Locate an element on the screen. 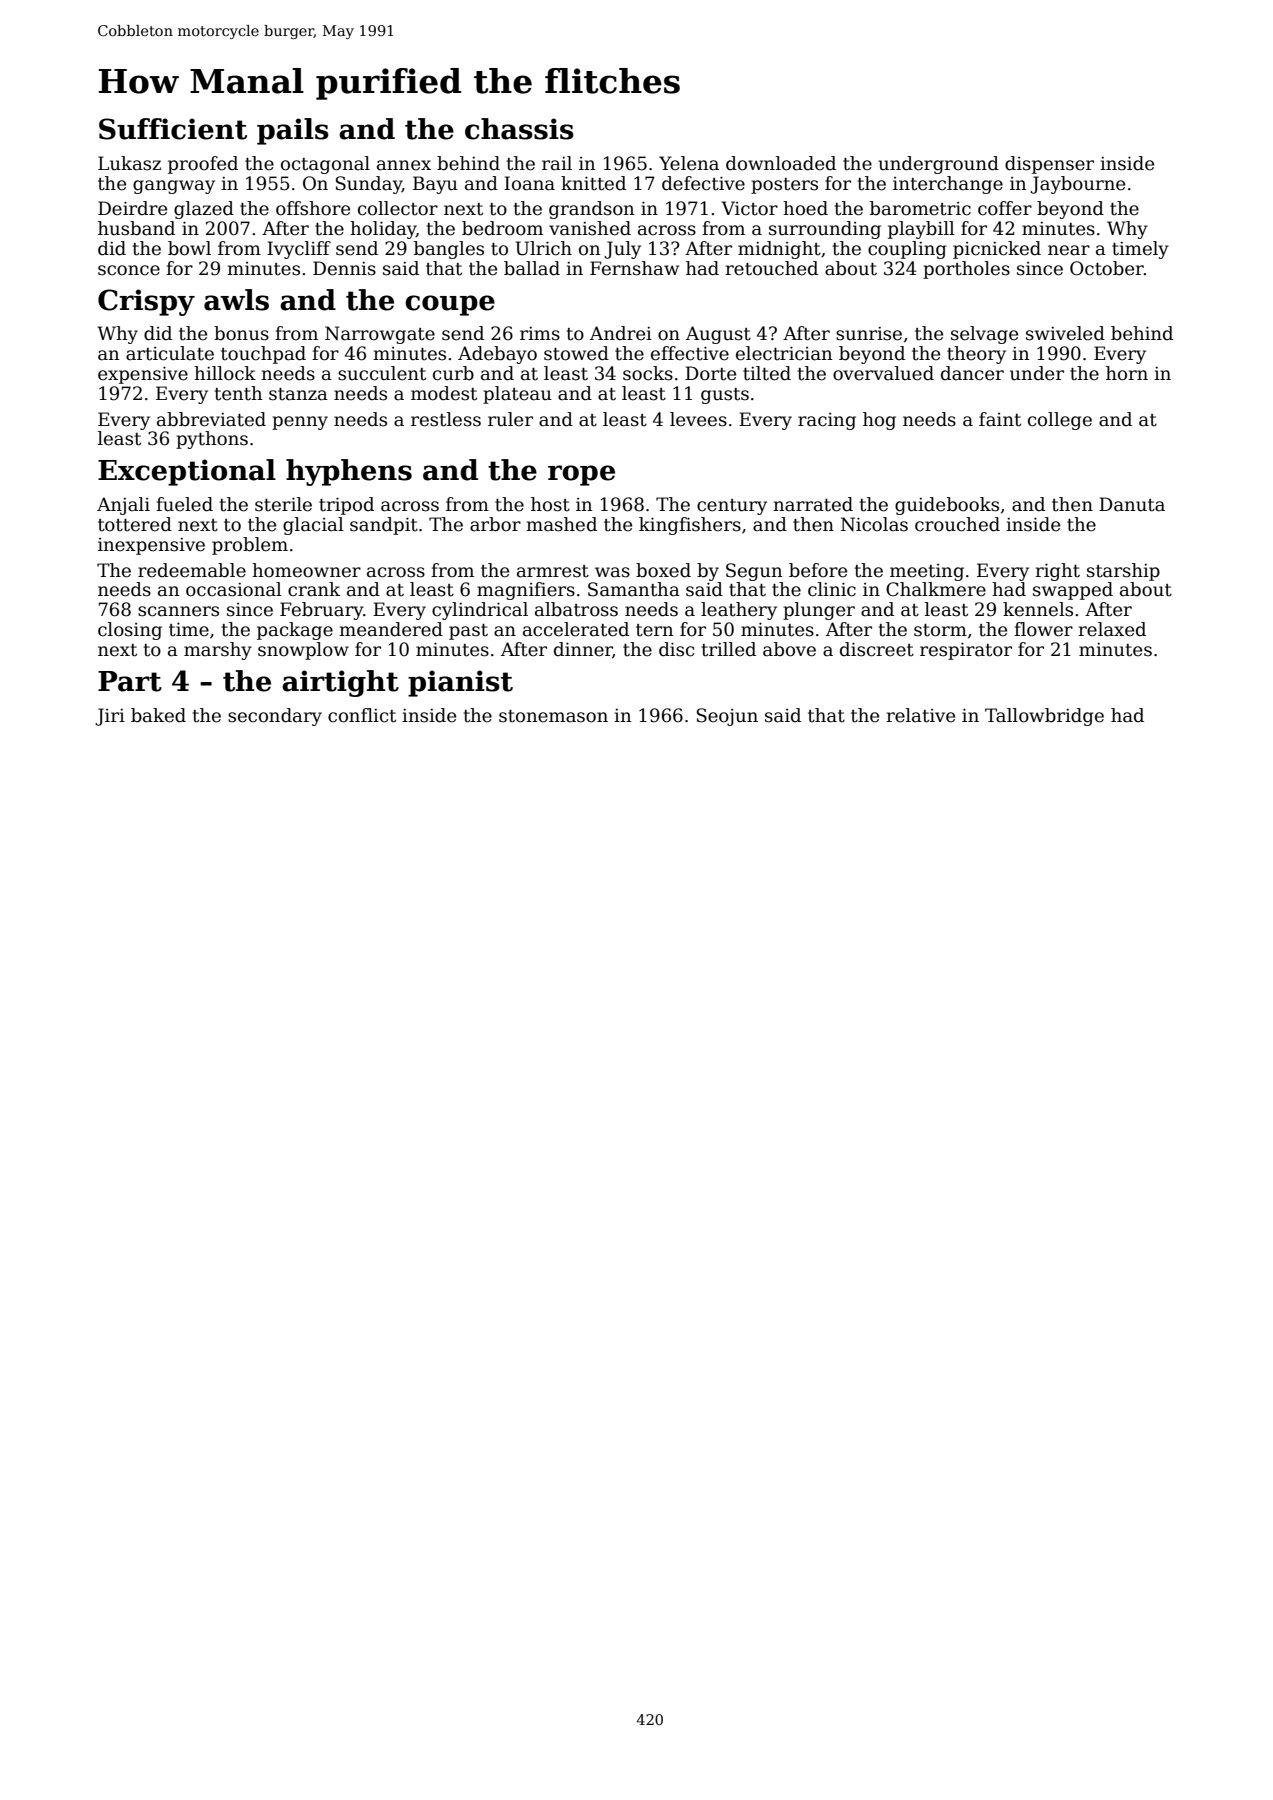  Dennis is located at coordinates (344, 268).
